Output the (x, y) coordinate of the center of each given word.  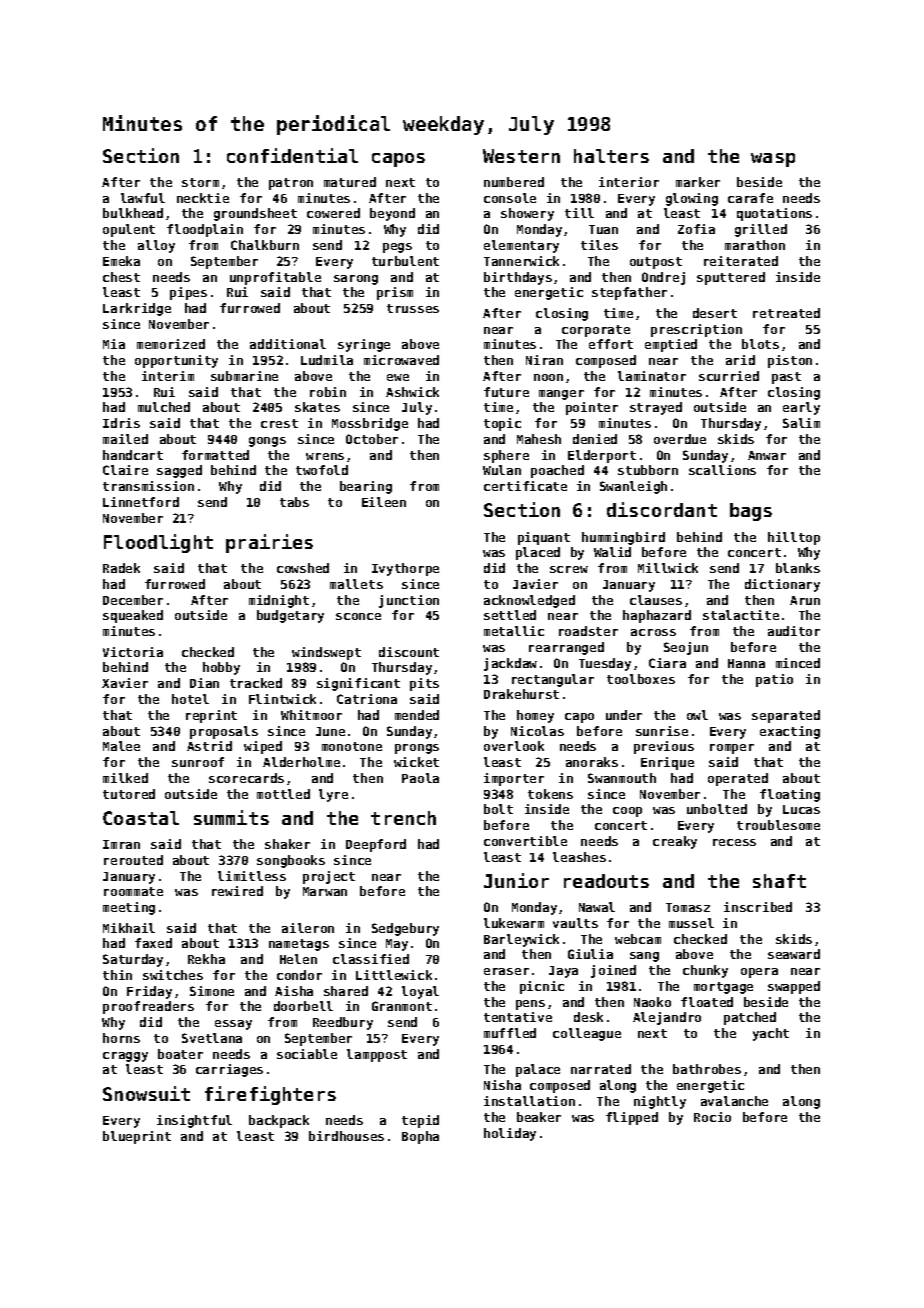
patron (291, 184)
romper (732, 749)
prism (395, 293)
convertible (525, 841)
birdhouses (346, 1136)
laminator (652, 376)
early (801, 408)
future (506, 392)
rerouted (133, 860)
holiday (510, 1134)
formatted (215, 455)
